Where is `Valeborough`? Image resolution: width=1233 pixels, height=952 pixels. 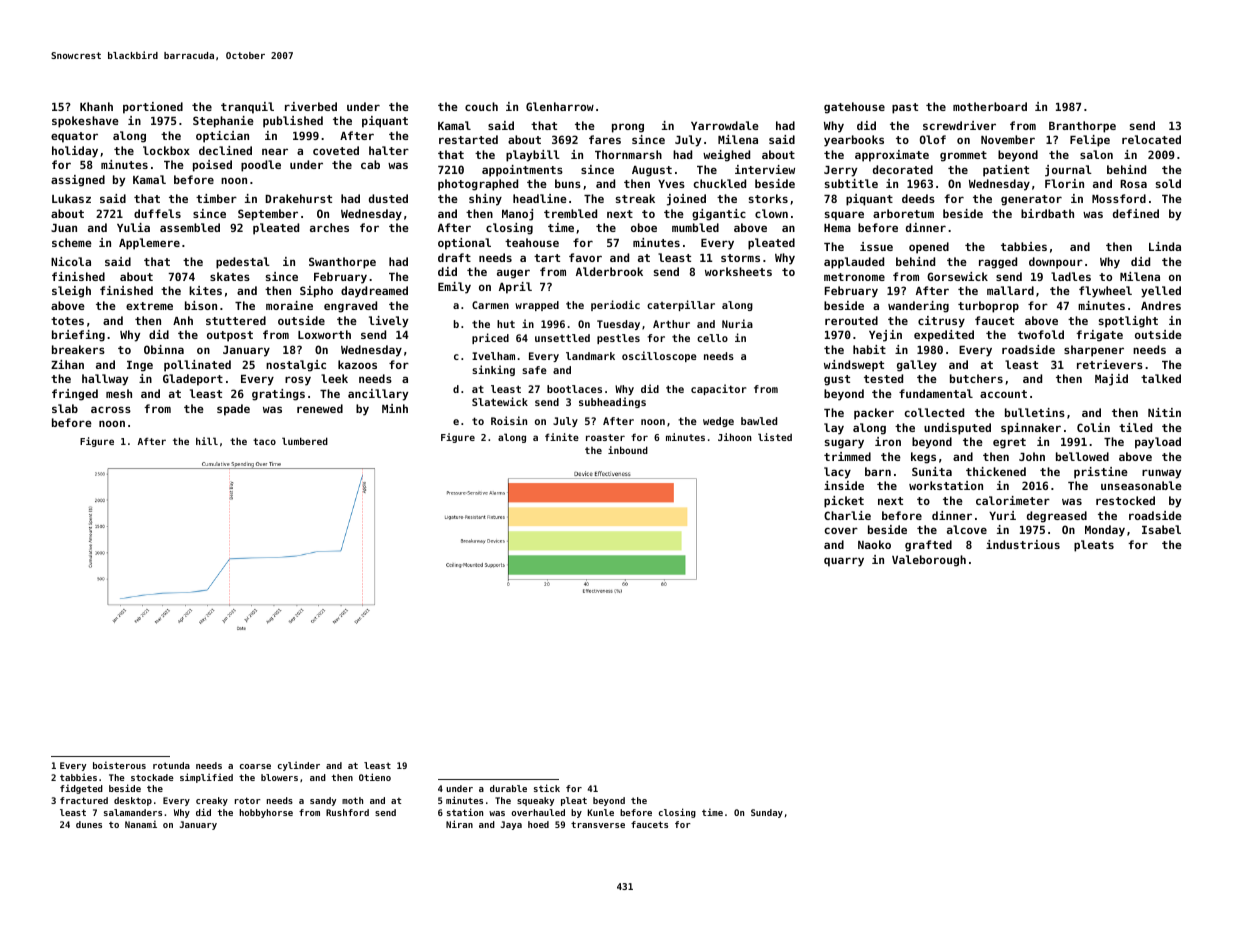
Valeborough is located at coordinates (929, 561).
